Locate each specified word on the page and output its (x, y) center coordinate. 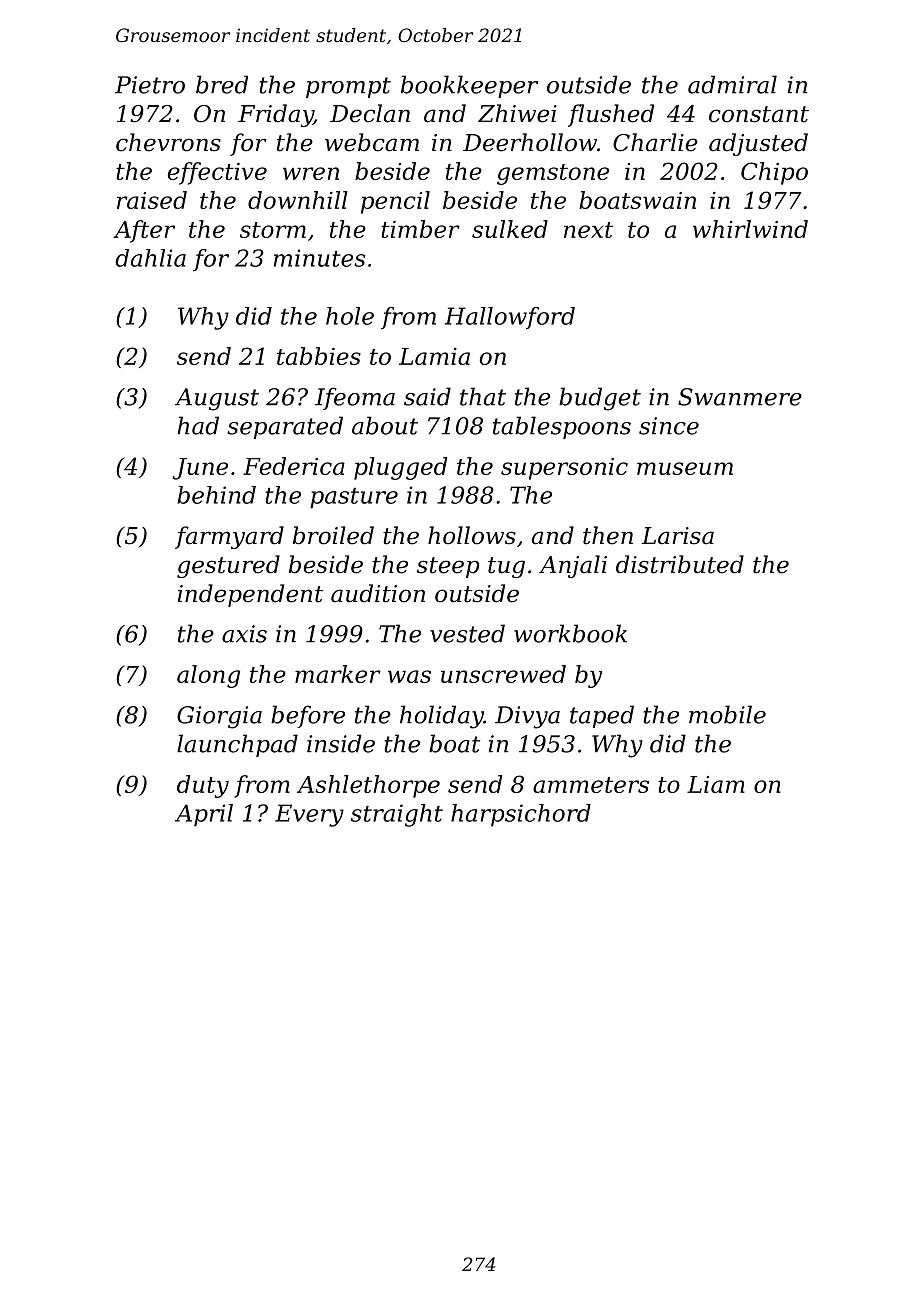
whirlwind (750, 229)
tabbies (319, 356)
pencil (395, 202)
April (204, 815)
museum (685, 468)
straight (397, 815)
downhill (298, 200)
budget (600, 399)
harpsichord (521, 815)
